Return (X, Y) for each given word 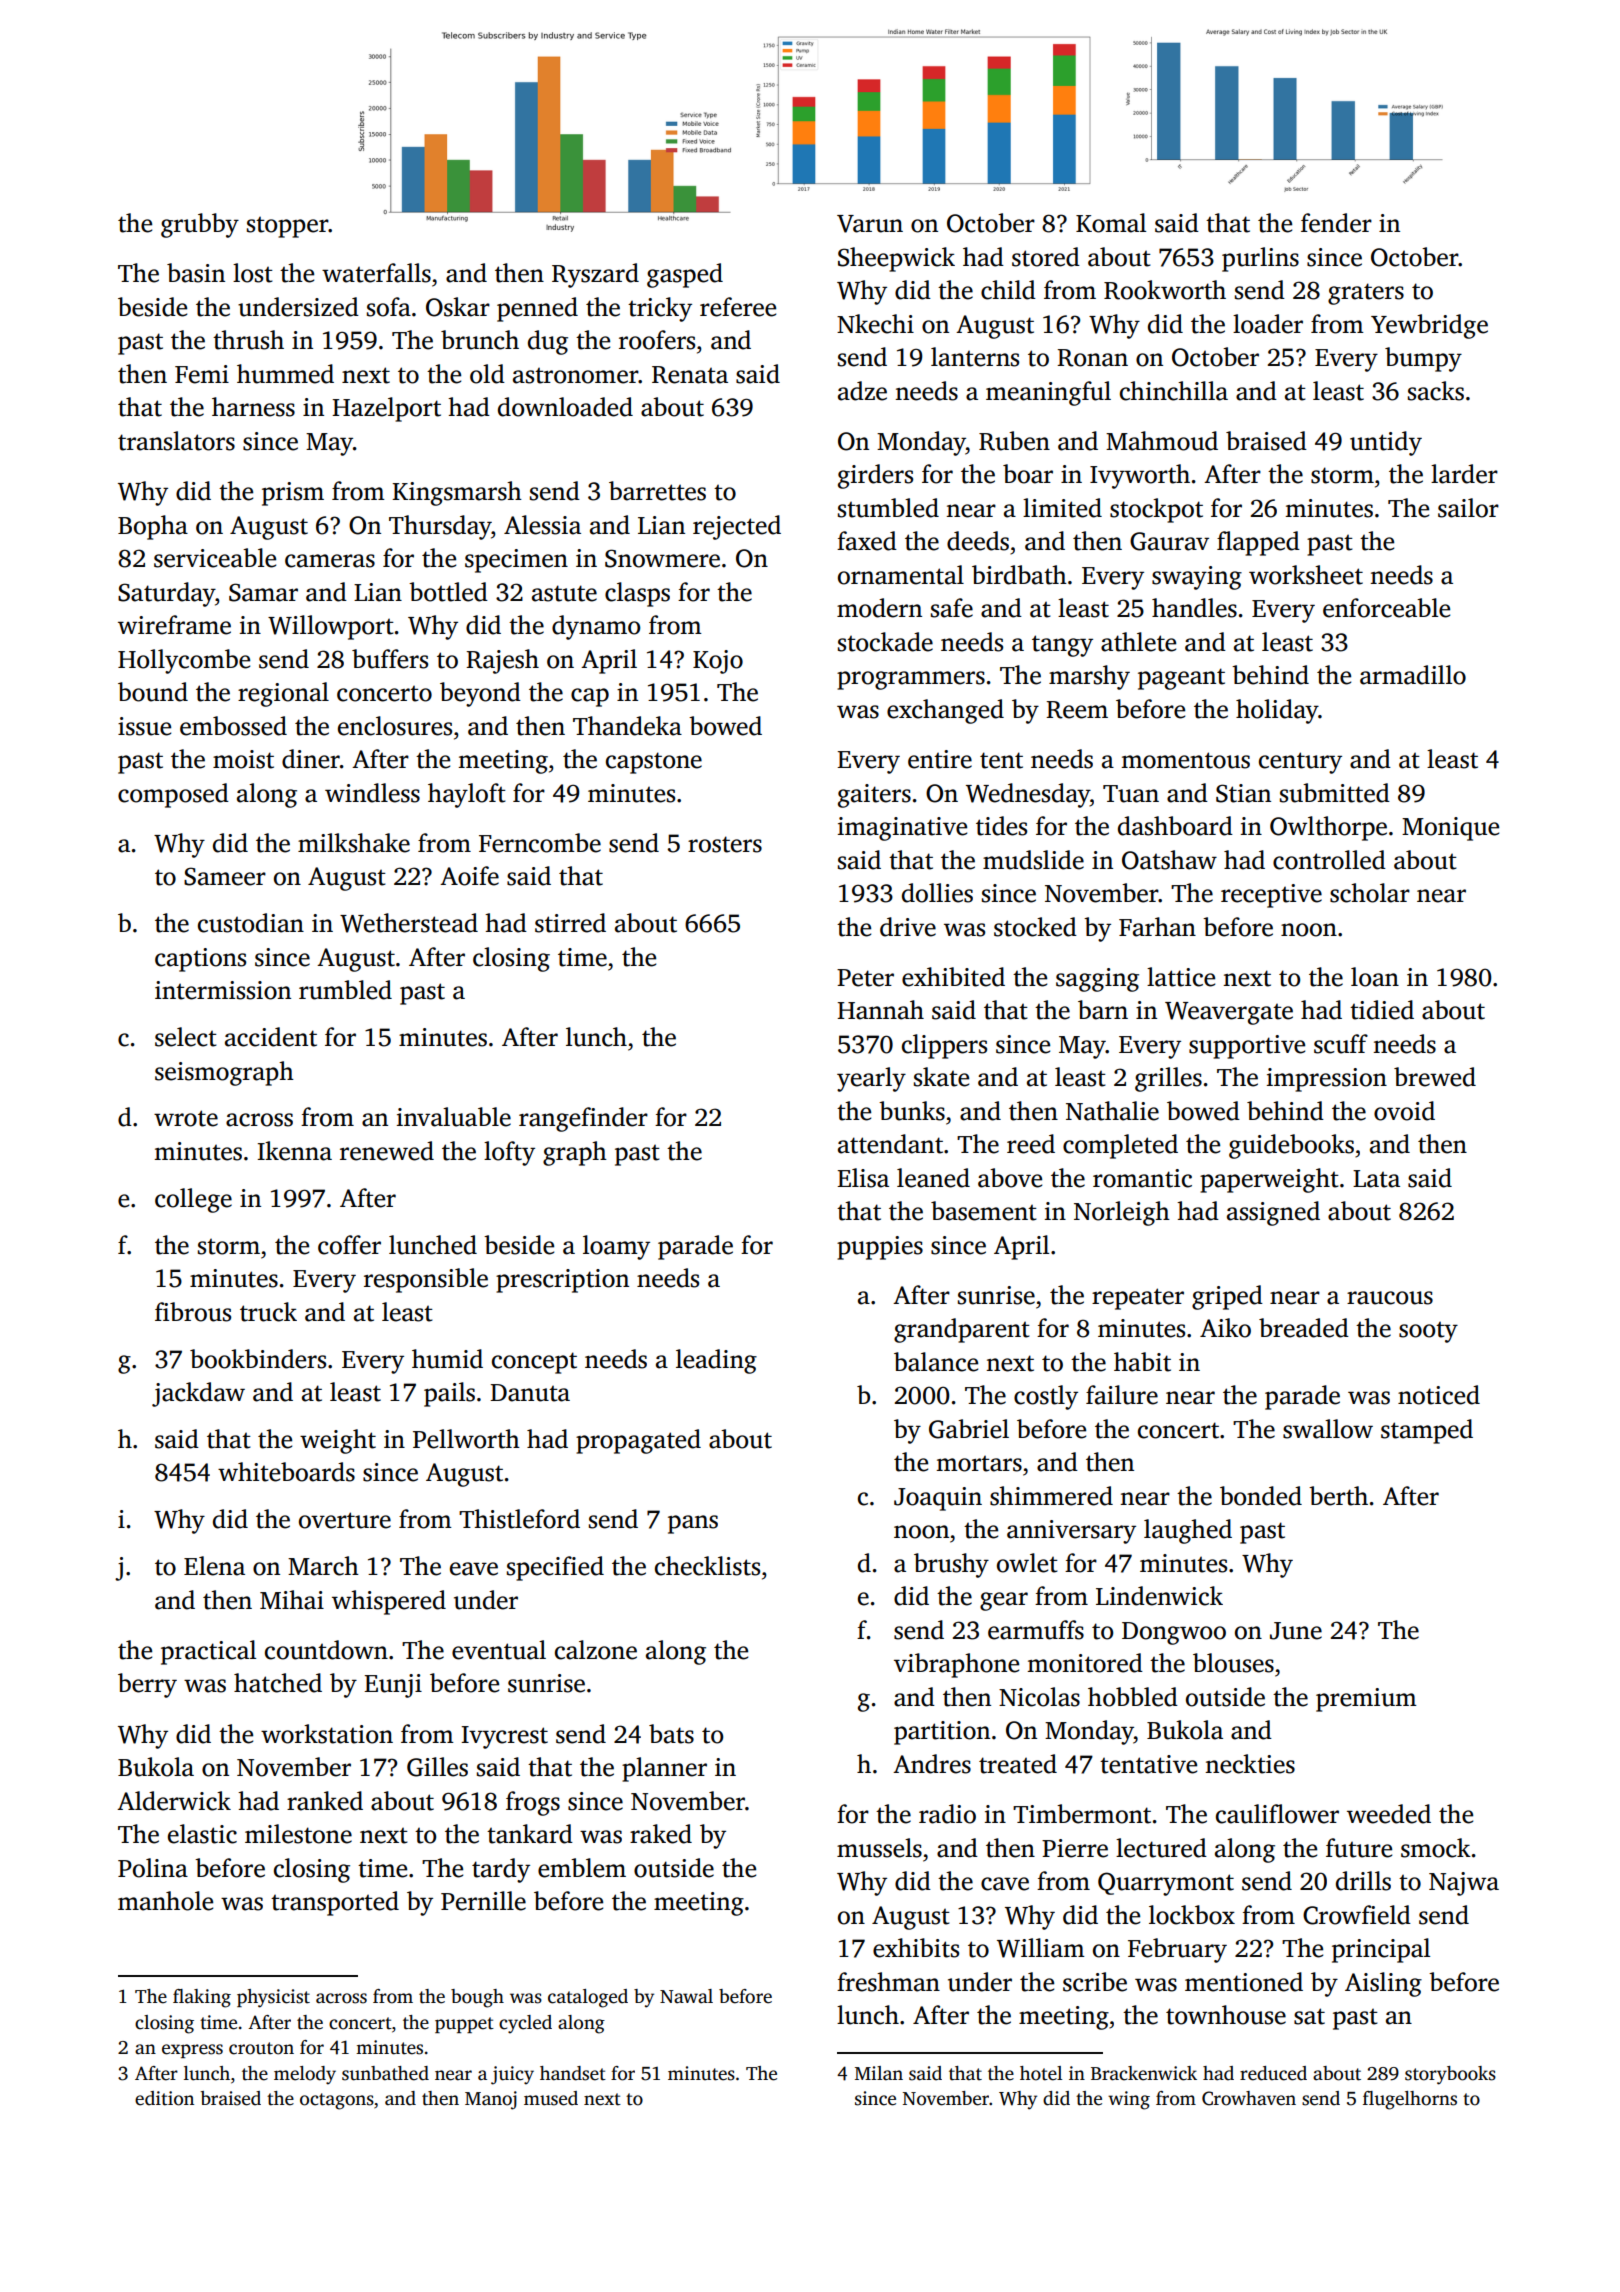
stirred (570, 923)
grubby (200, 225)
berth (1338, 1496)
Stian (1243, 793)
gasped (685, 275)
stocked (1035, 927)
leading (716, 1361)
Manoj (491, 2100)
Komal (1111, 223)
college (193, 1200)
